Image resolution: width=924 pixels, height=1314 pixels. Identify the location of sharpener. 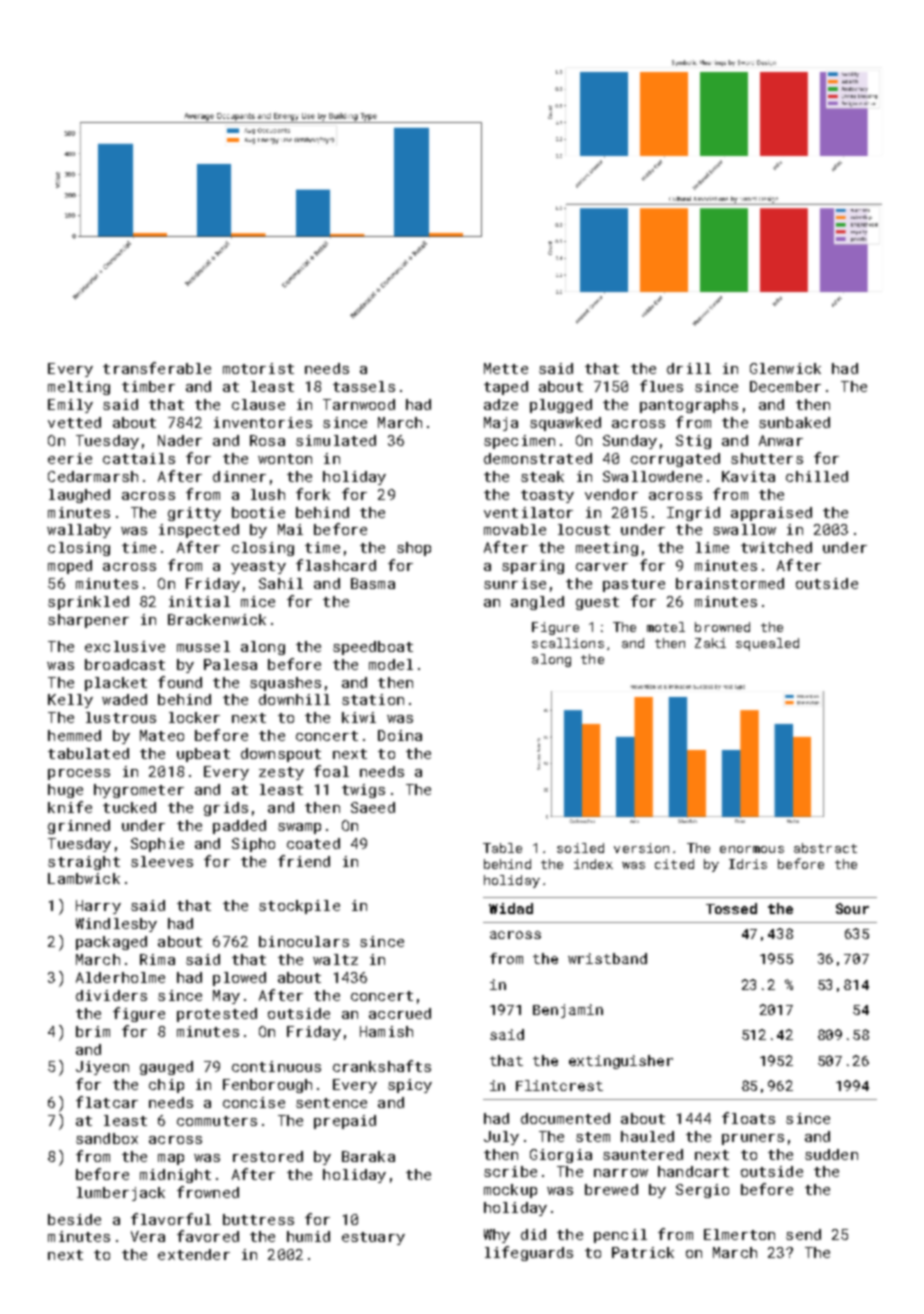
(88, 621).
